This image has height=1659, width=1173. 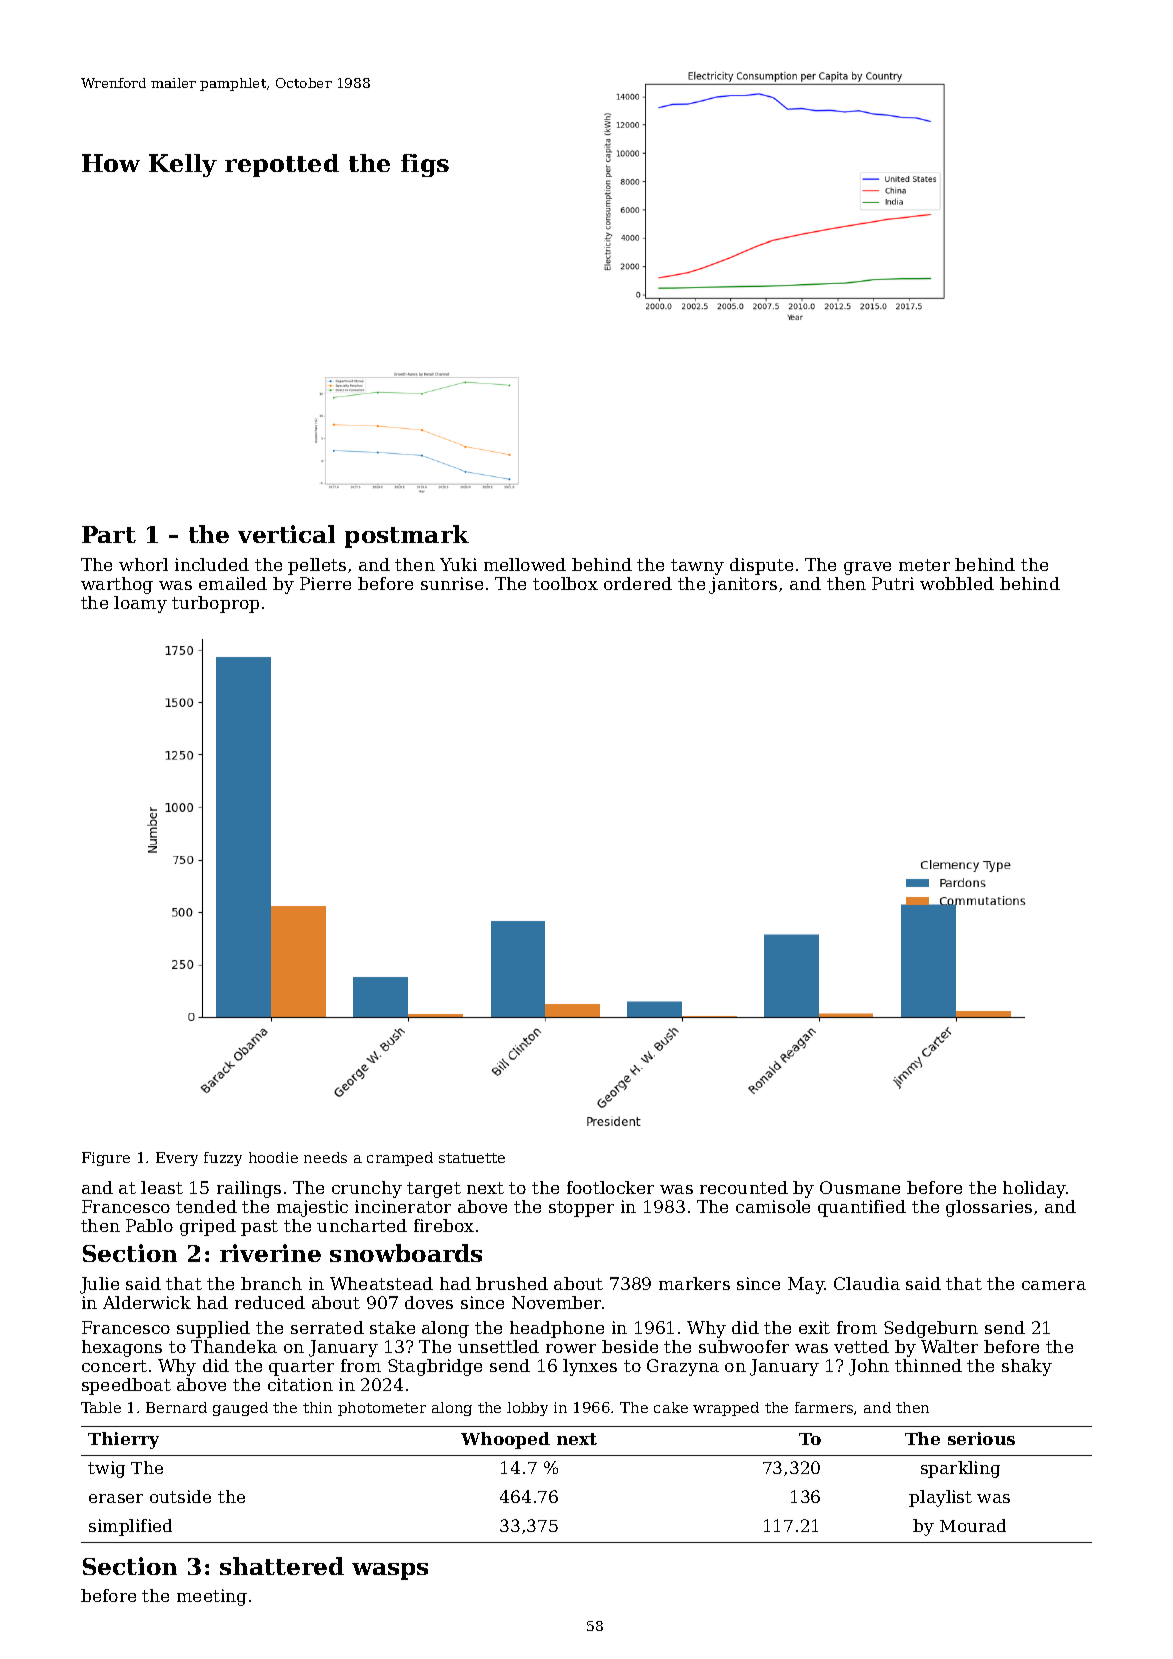 I want to click on needs, so click(x=325, y=1157).
